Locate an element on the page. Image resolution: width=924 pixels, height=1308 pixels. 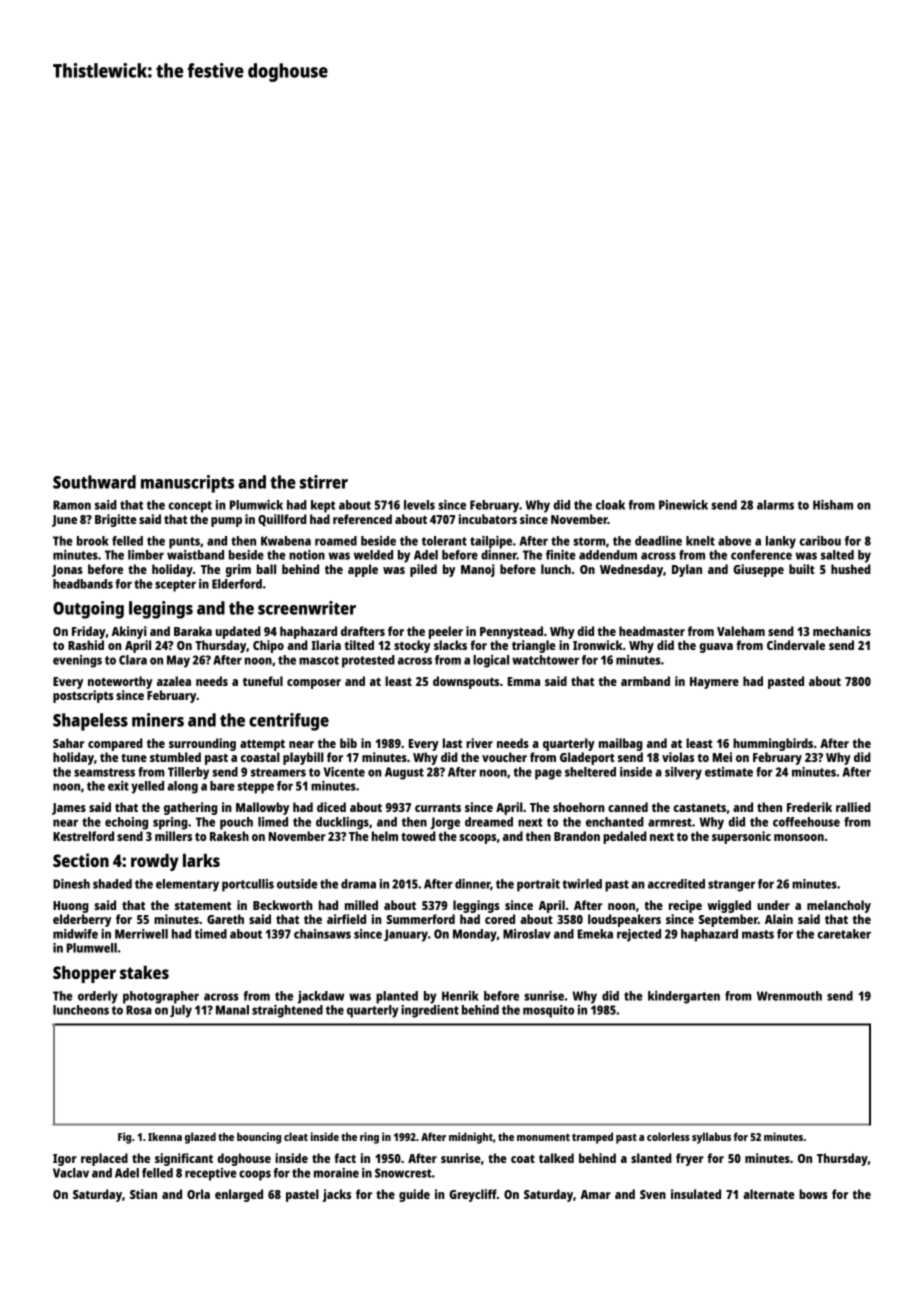
photographer is located at coordinates (161, 997).
